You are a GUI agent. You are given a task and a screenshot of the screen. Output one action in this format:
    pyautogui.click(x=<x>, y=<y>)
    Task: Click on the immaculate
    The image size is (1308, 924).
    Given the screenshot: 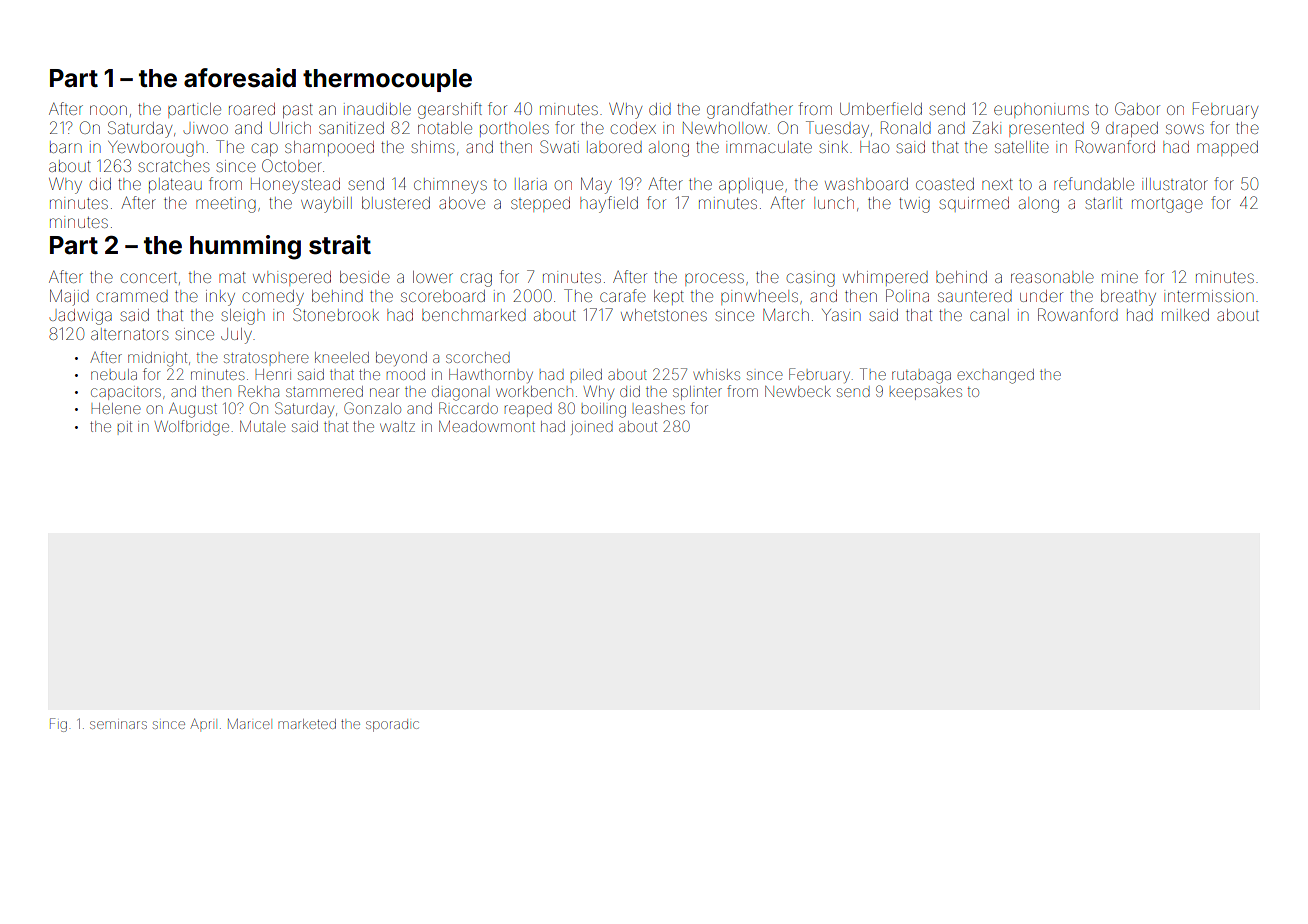 What is the action you would take?
    pyautogui.click(x=769, y=147)
